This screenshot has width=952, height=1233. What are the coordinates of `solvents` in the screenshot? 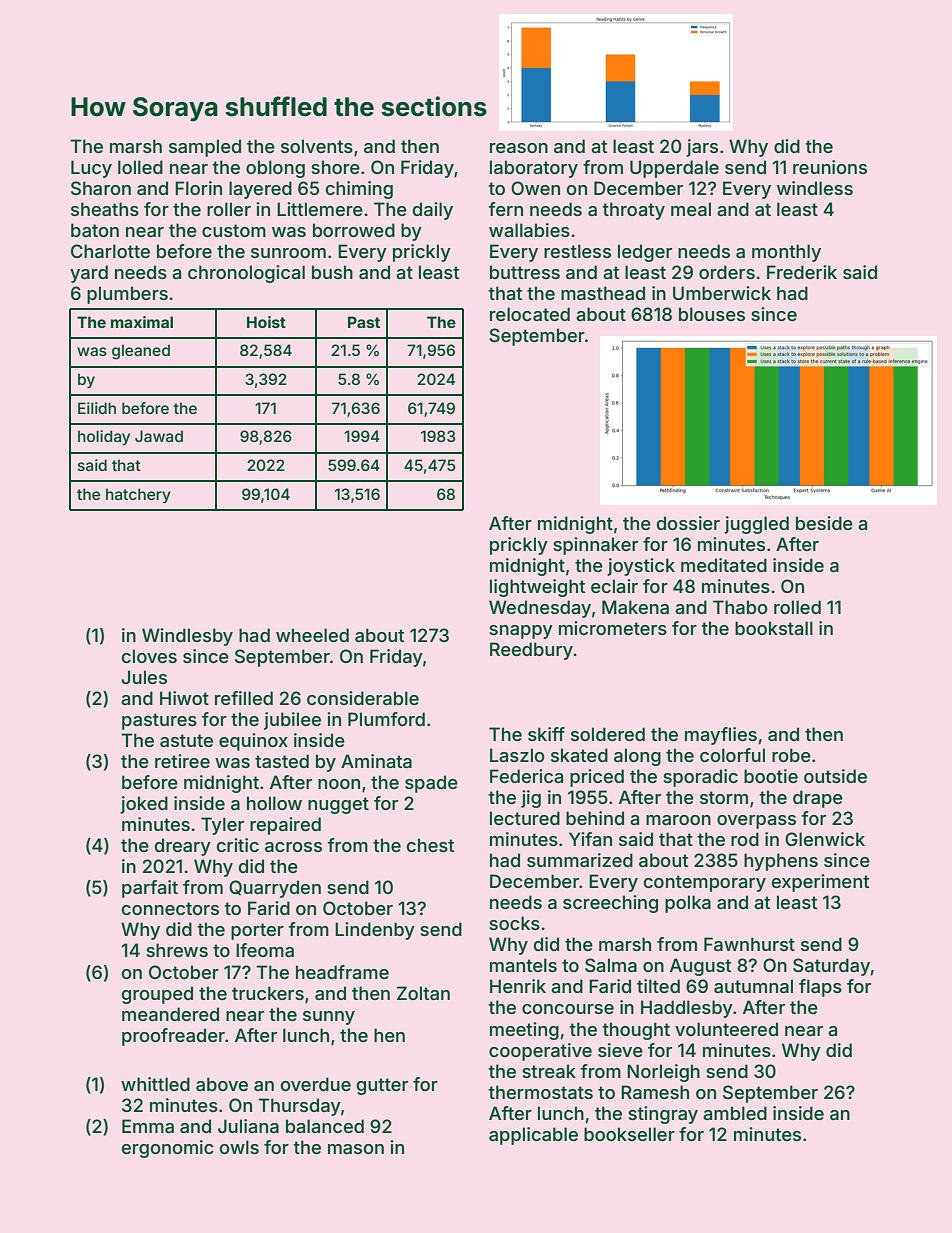 It's located at (317, 146).
